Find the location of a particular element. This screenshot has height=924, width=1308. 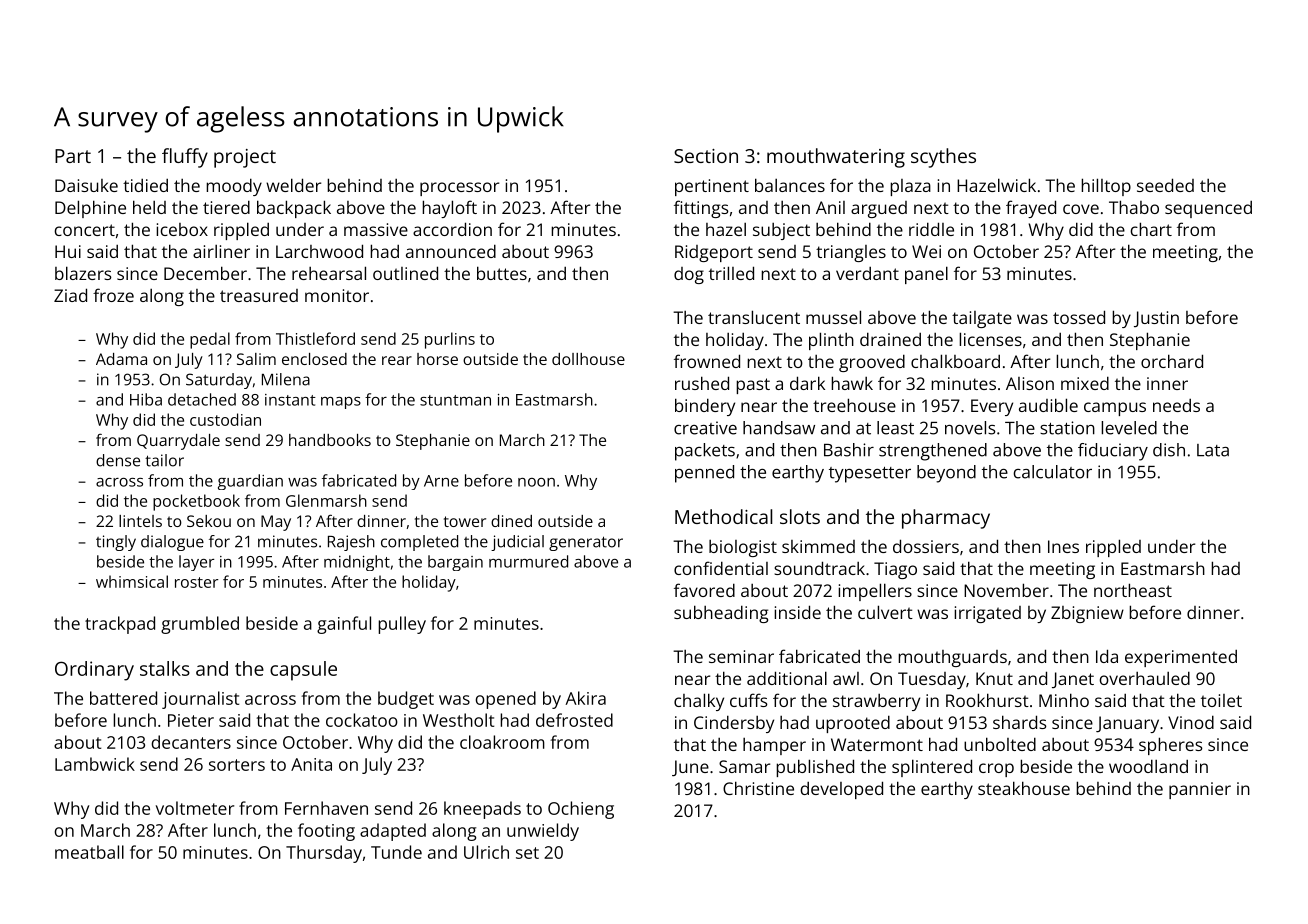

handsaw is located at coordinates (779, 428).
